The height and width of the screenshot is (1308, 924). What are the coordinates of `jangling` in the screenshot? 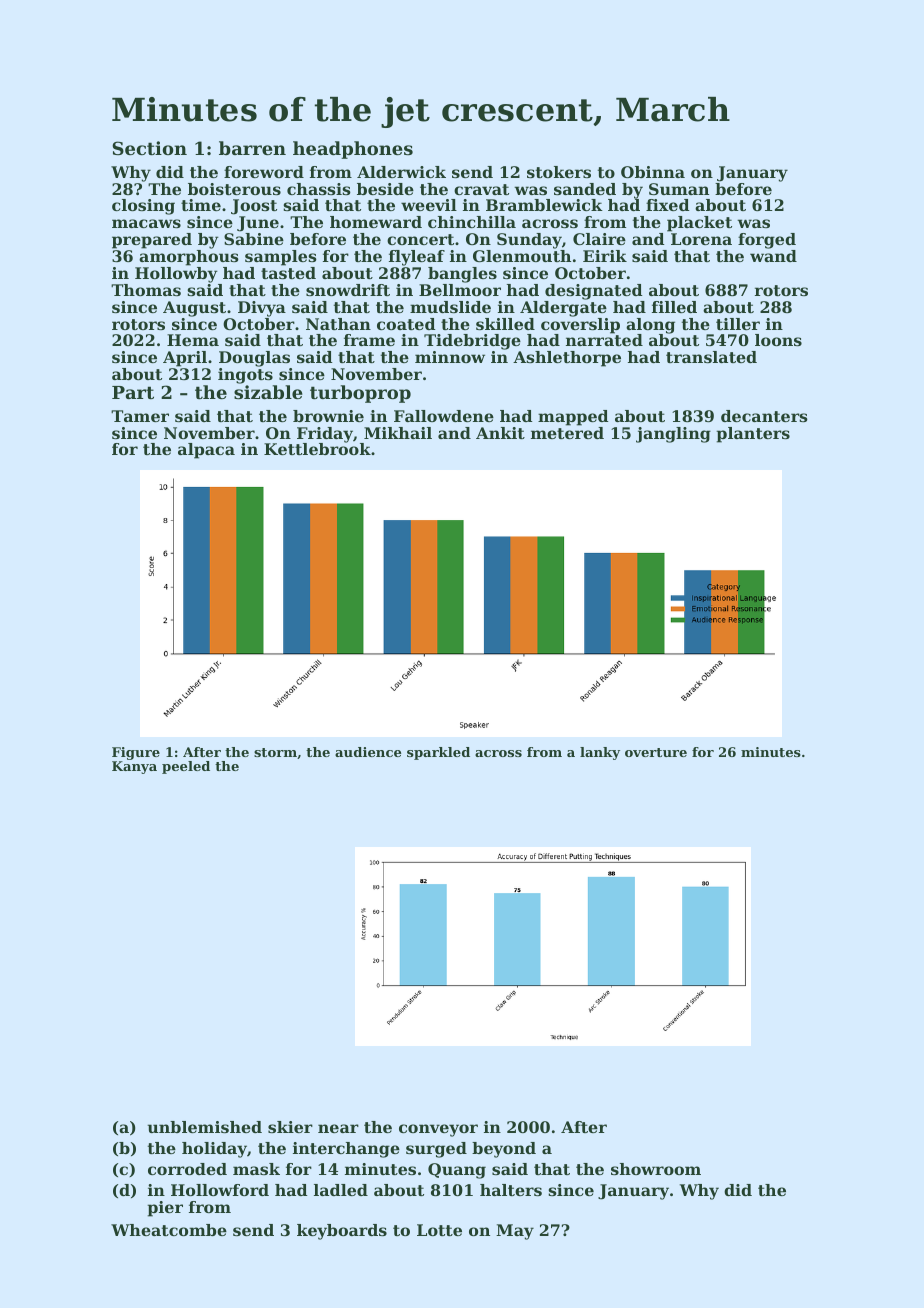 It's located at (673, 435).
